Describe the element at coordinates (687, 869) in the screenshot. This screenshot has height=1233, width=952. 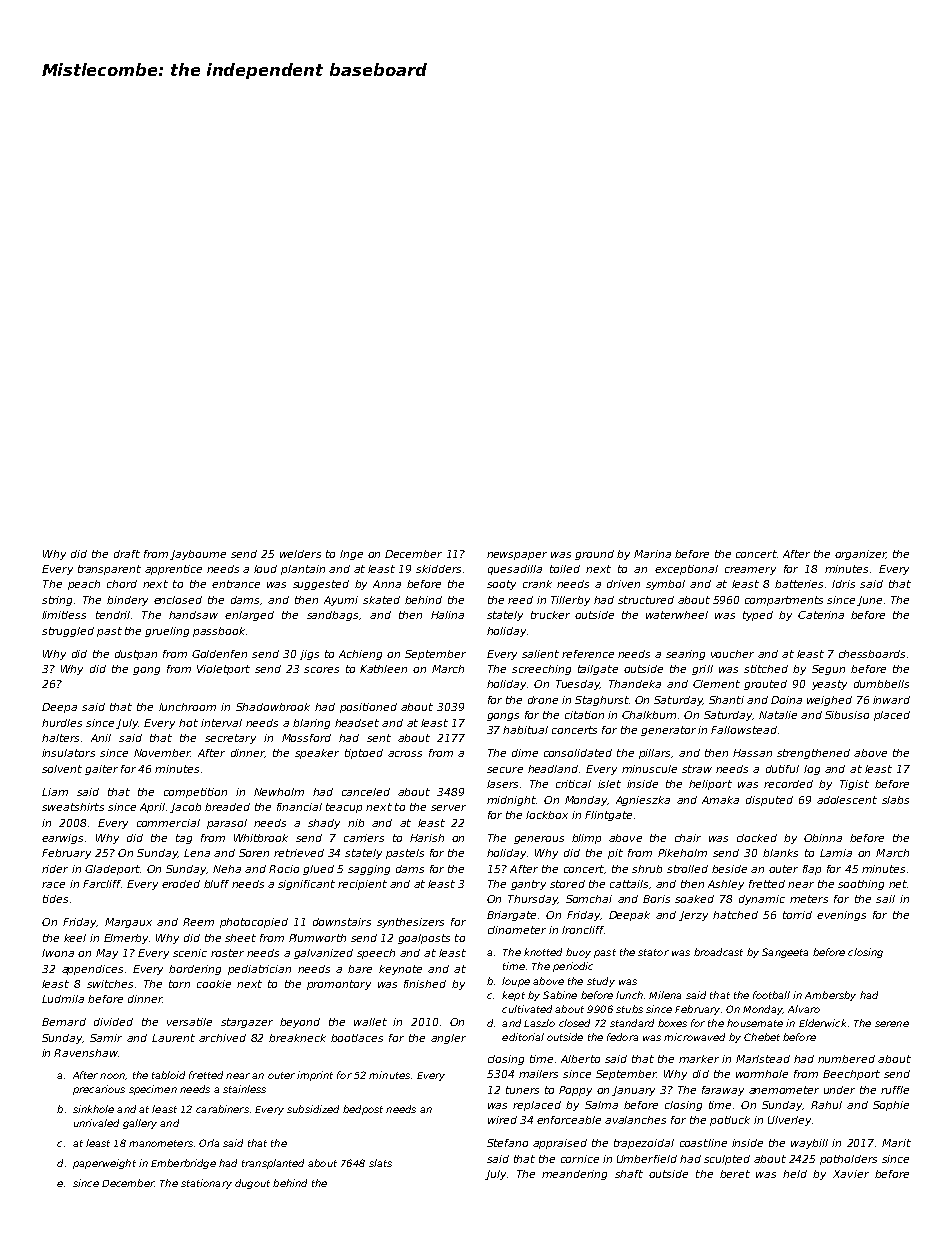
I see `strolled` at that location.
